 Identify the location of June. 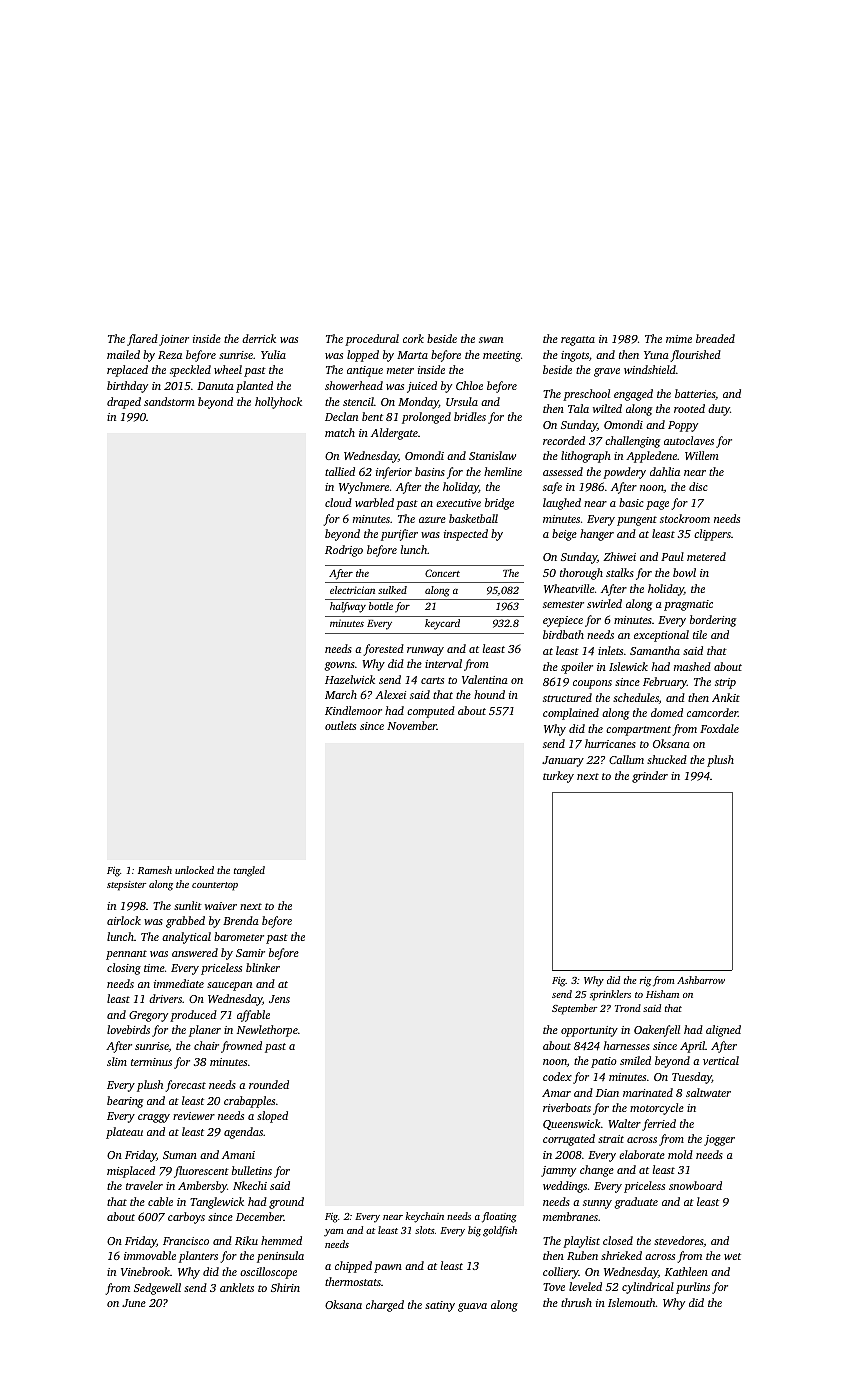
(134, 1303).
